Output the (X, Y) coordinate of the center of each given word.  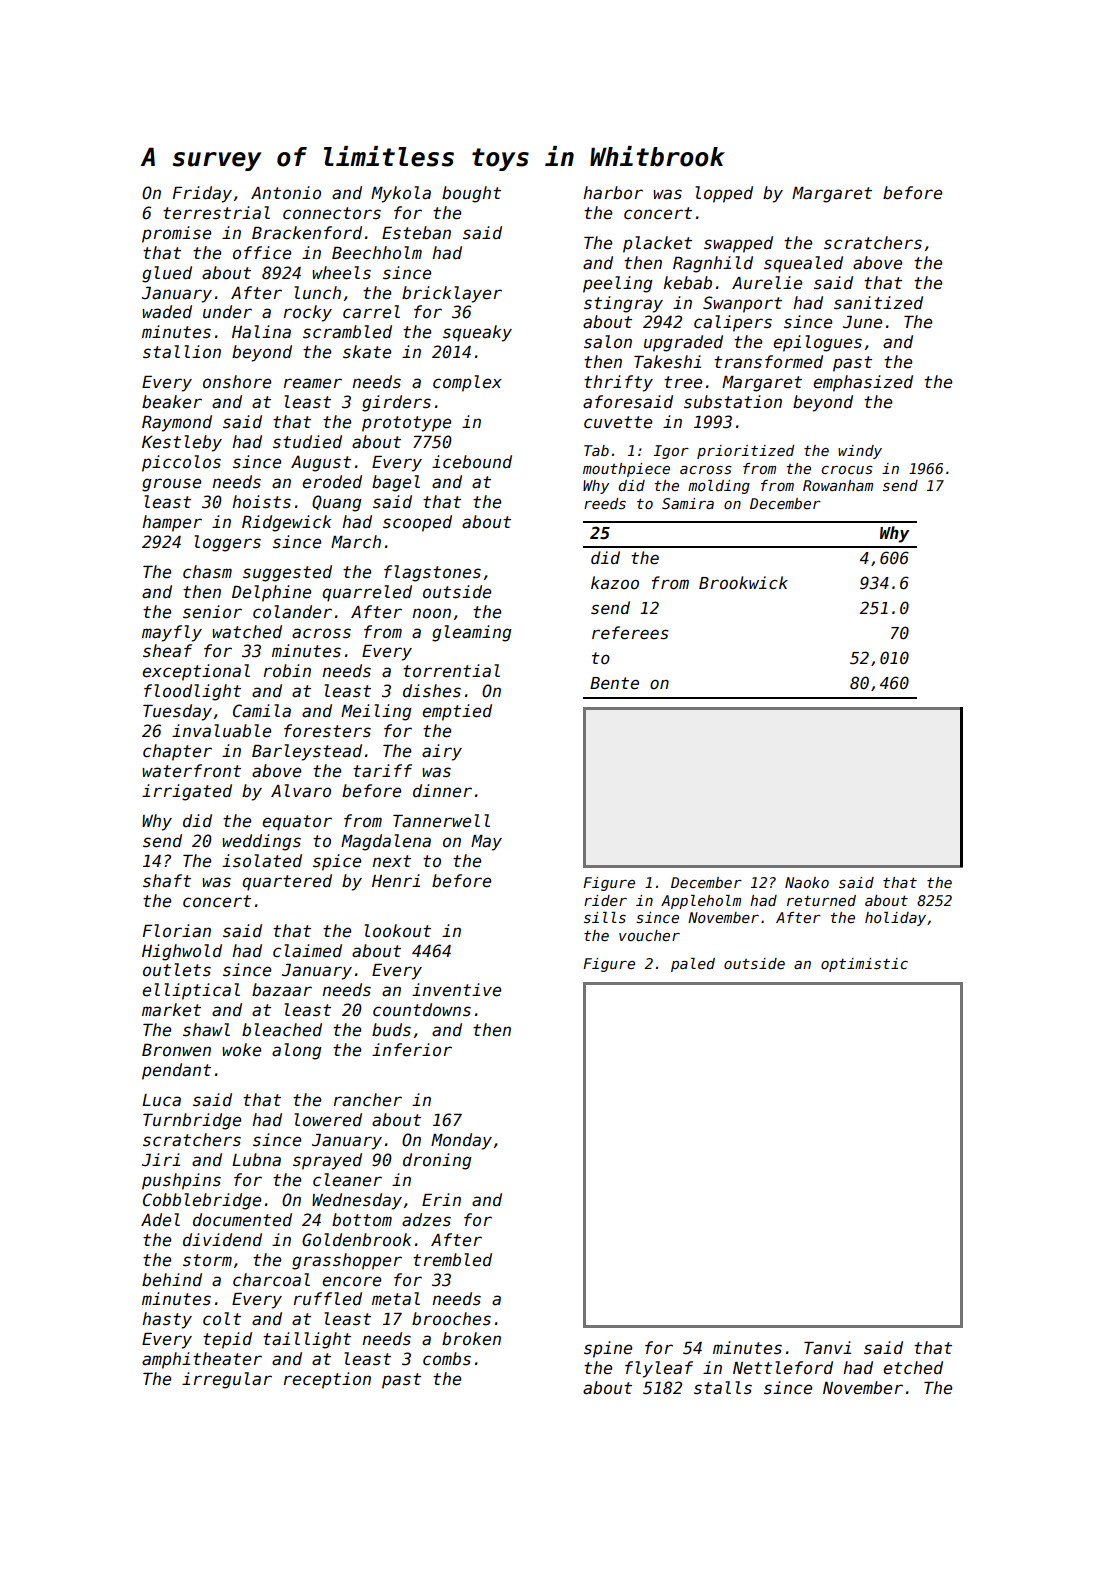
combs (447, 1359)
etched (913, 1368)
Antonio (286, 192)
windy (860, 452)
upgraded (683, 343)
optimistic (864, 965)
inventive (456, 990)
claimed (307, 951)
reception (327, 1380)
